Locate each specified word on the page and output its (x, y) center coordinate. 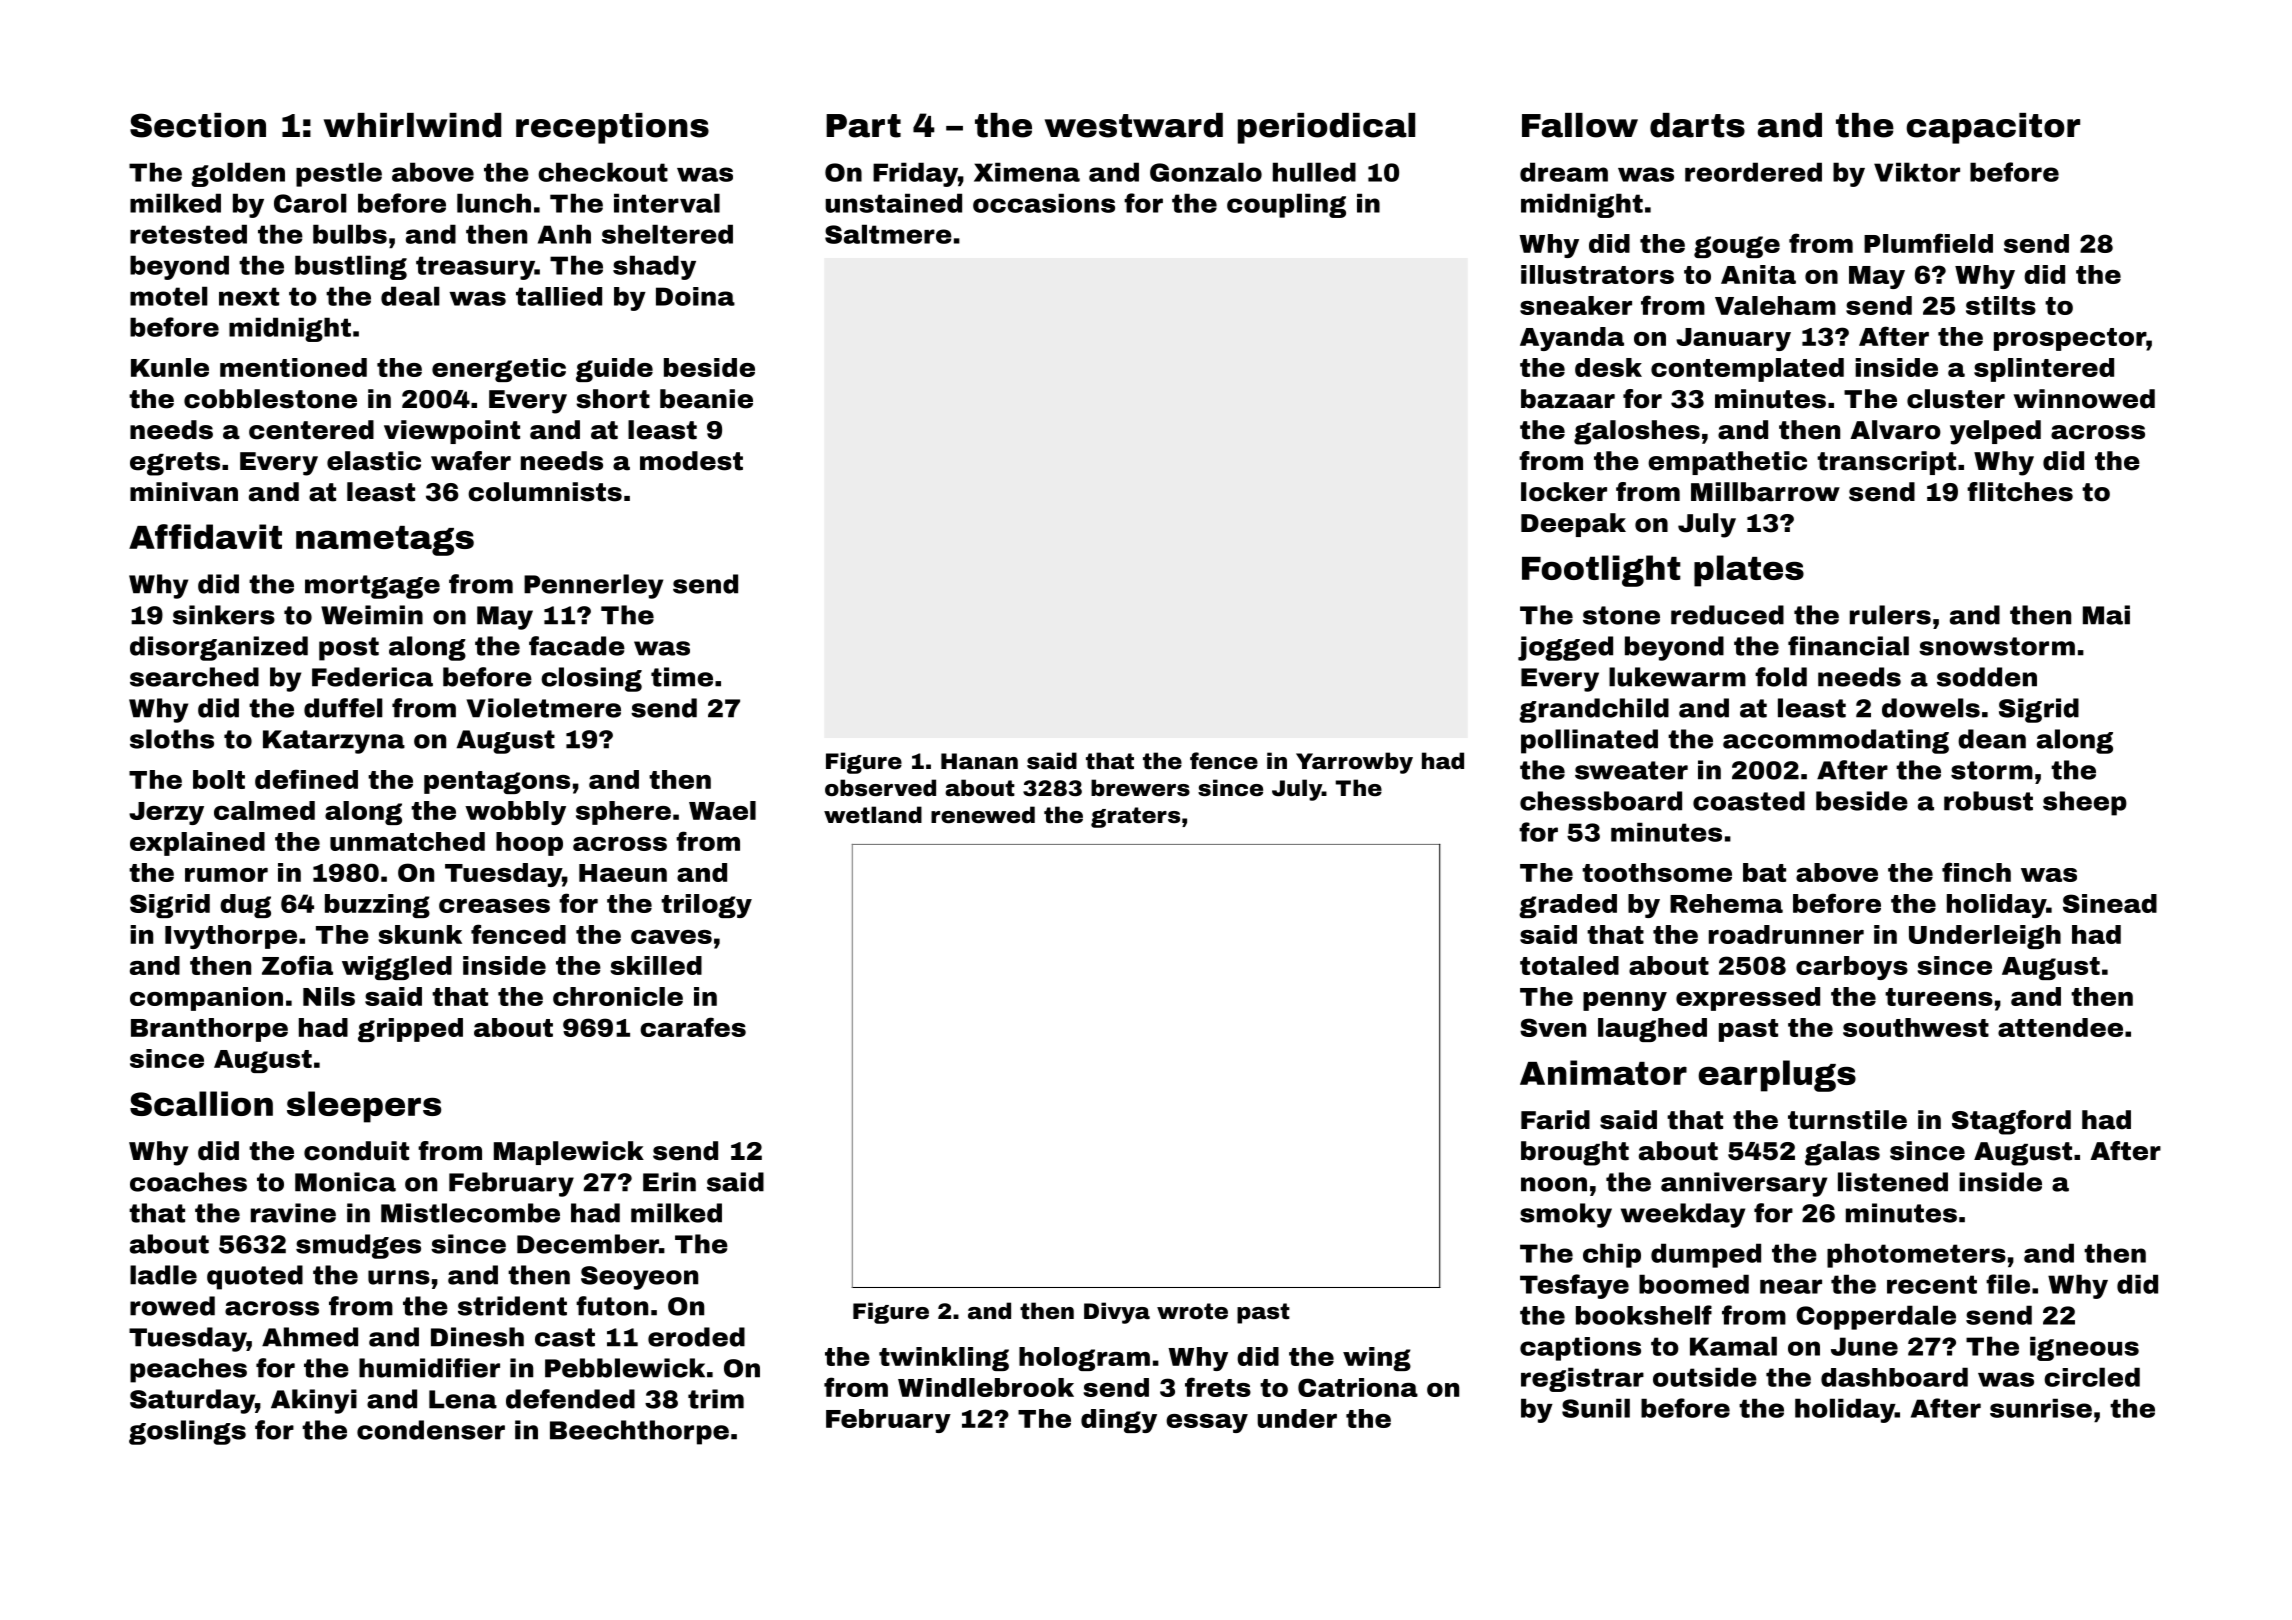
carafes (693, 1027)
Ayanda (1572, 339)
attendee (2060, 1027)
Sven (1553, 1027)
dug (245, 906)
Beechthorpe (639, 1432)
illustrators (1597, 274)
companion (206, 999)
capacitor (1993, 128)
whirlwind (412, 125)
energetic (499, 370)
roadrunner (1786, 934)
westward (1134, 125)
